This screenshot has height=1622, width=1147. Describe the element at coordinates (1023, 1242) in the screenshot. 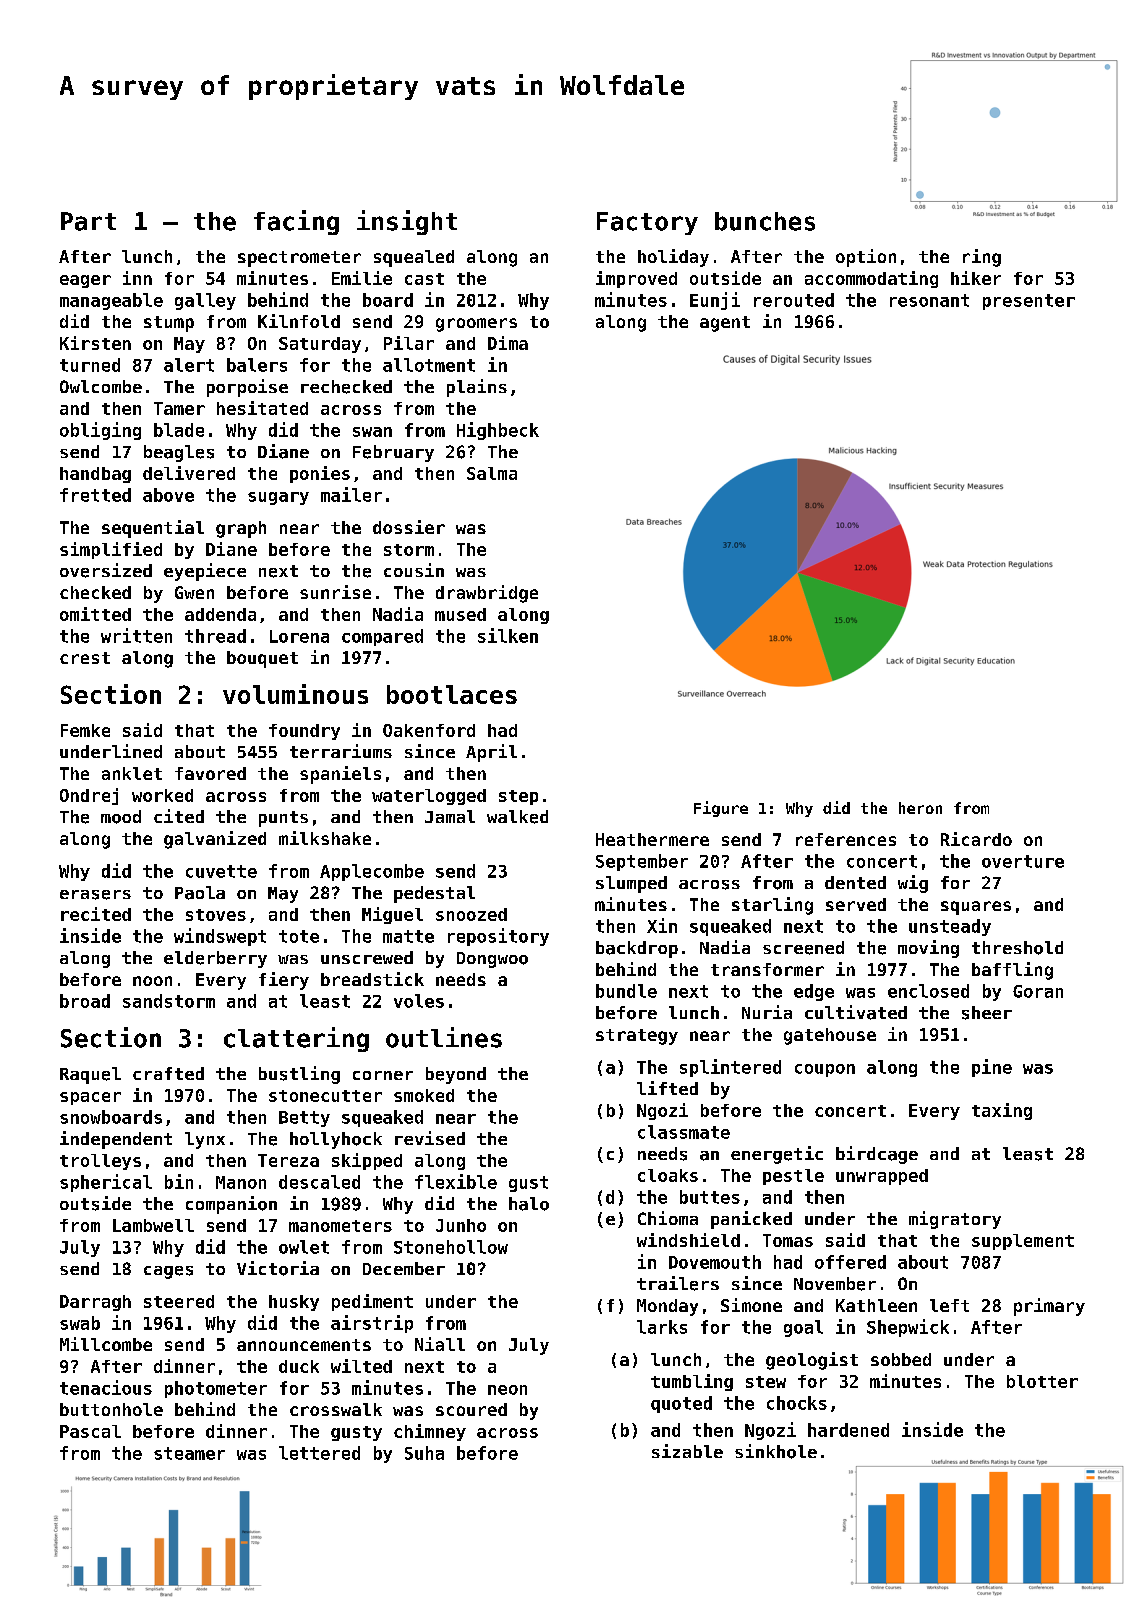

I see `supplement` at that location.
